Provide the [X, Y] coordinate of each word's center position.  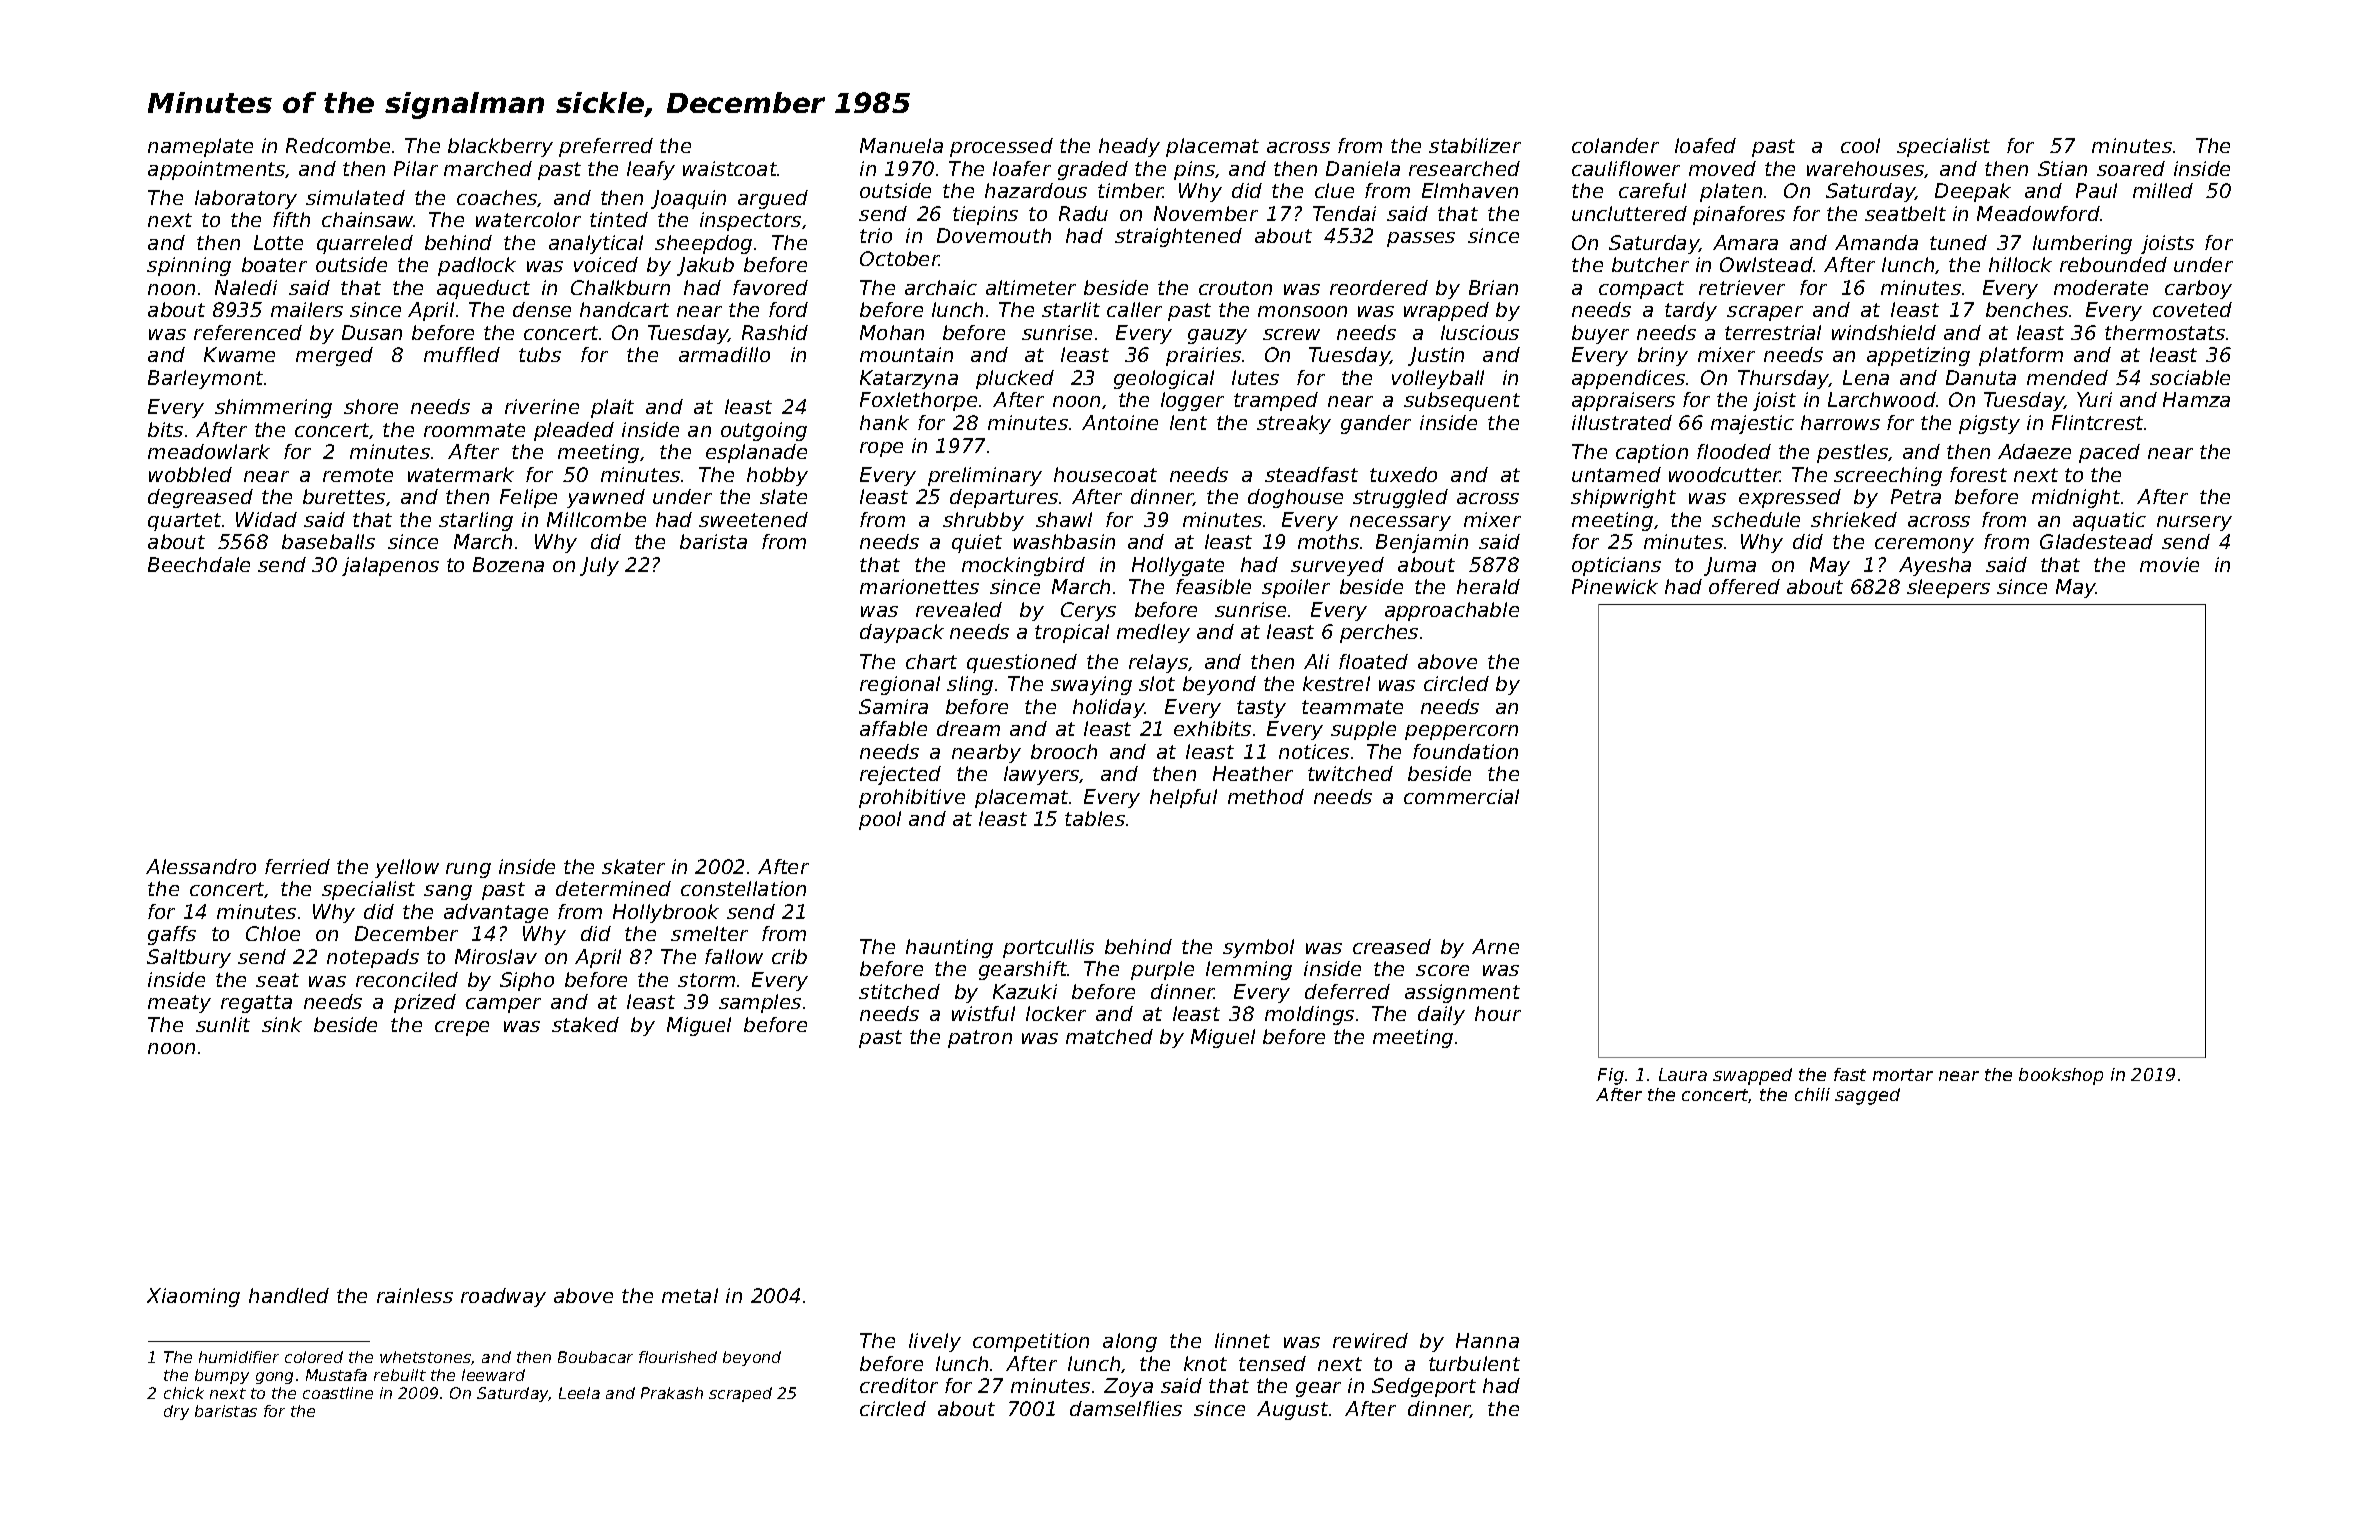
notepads [373, 958]
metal [690, 1295]
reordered [1379, 287]
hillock [2020, 264]
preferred [606, 147]
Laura [1683, 1074]
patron [980, 1039]
